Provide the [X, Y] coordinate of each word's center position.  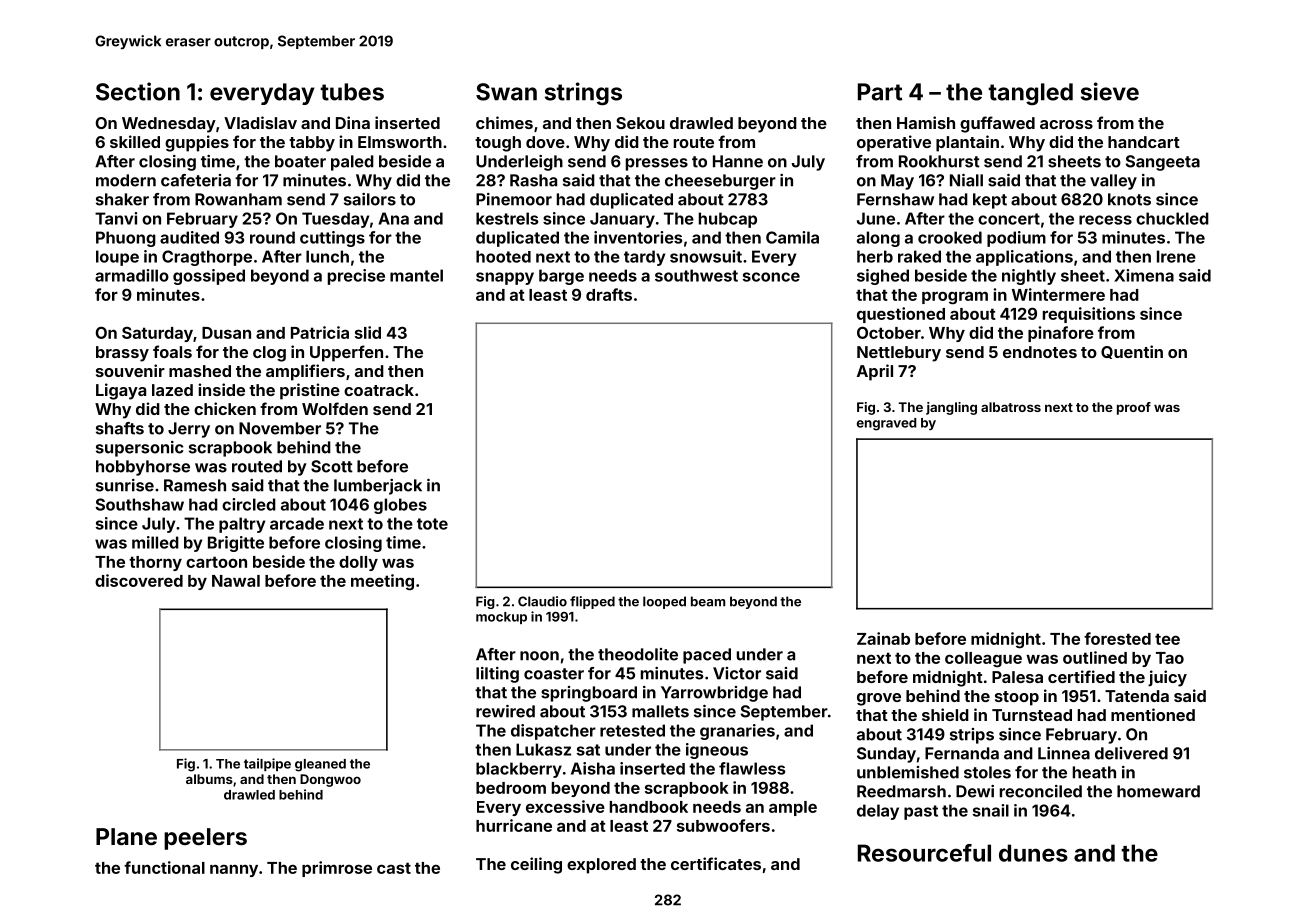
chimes [504, 122]
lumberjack [378, 487]
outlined [1095, 657]
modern [126, 180]
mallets [660, 711]
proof [1134, 408]
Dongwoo [330, 780]
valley [1113, 182]
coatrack [379, 390]
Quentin [1132, 352]
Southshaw [140, 504]
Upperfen [346, 353]
